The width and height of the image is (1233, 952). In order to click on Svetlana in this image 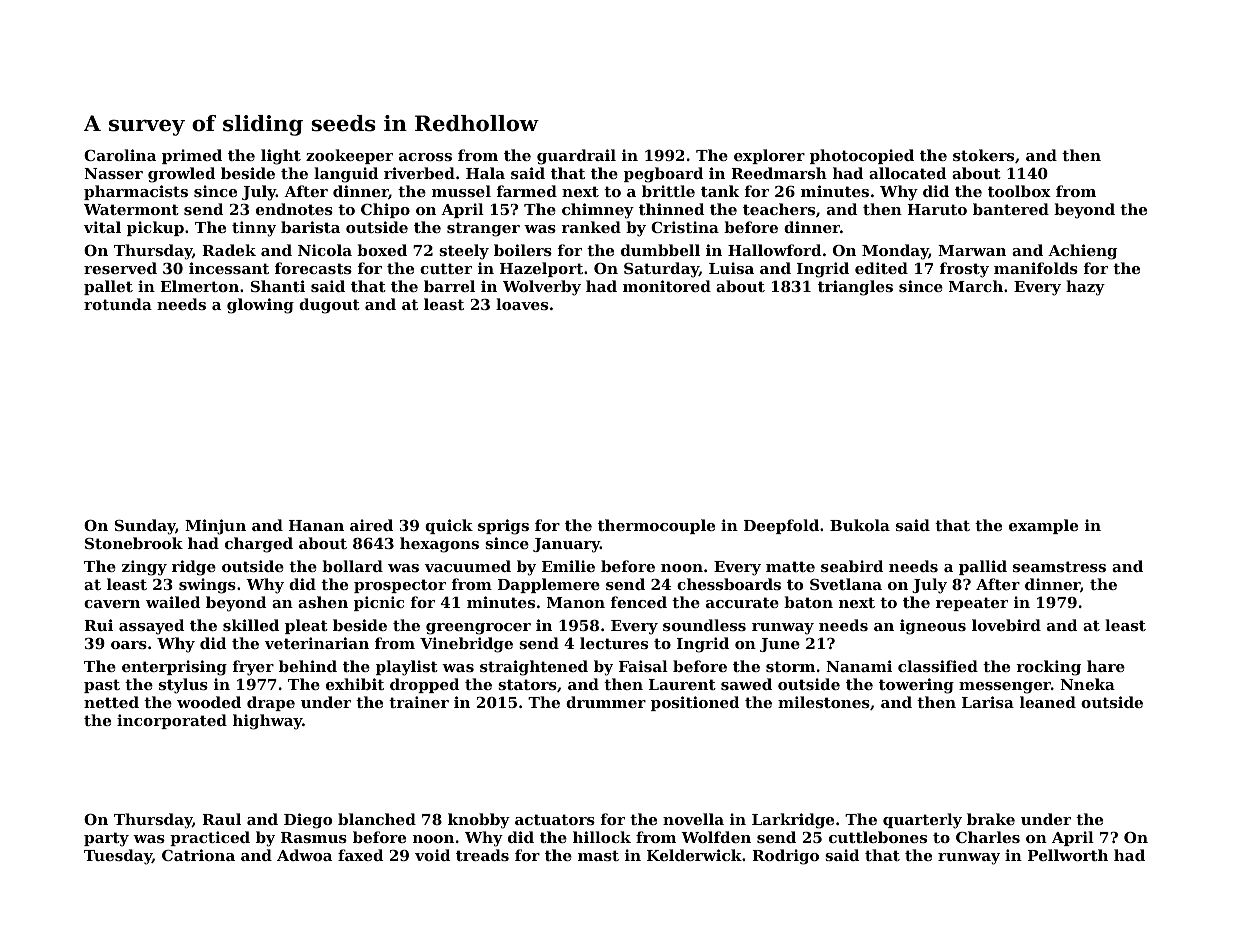, I will do `click(846, 584)`.
